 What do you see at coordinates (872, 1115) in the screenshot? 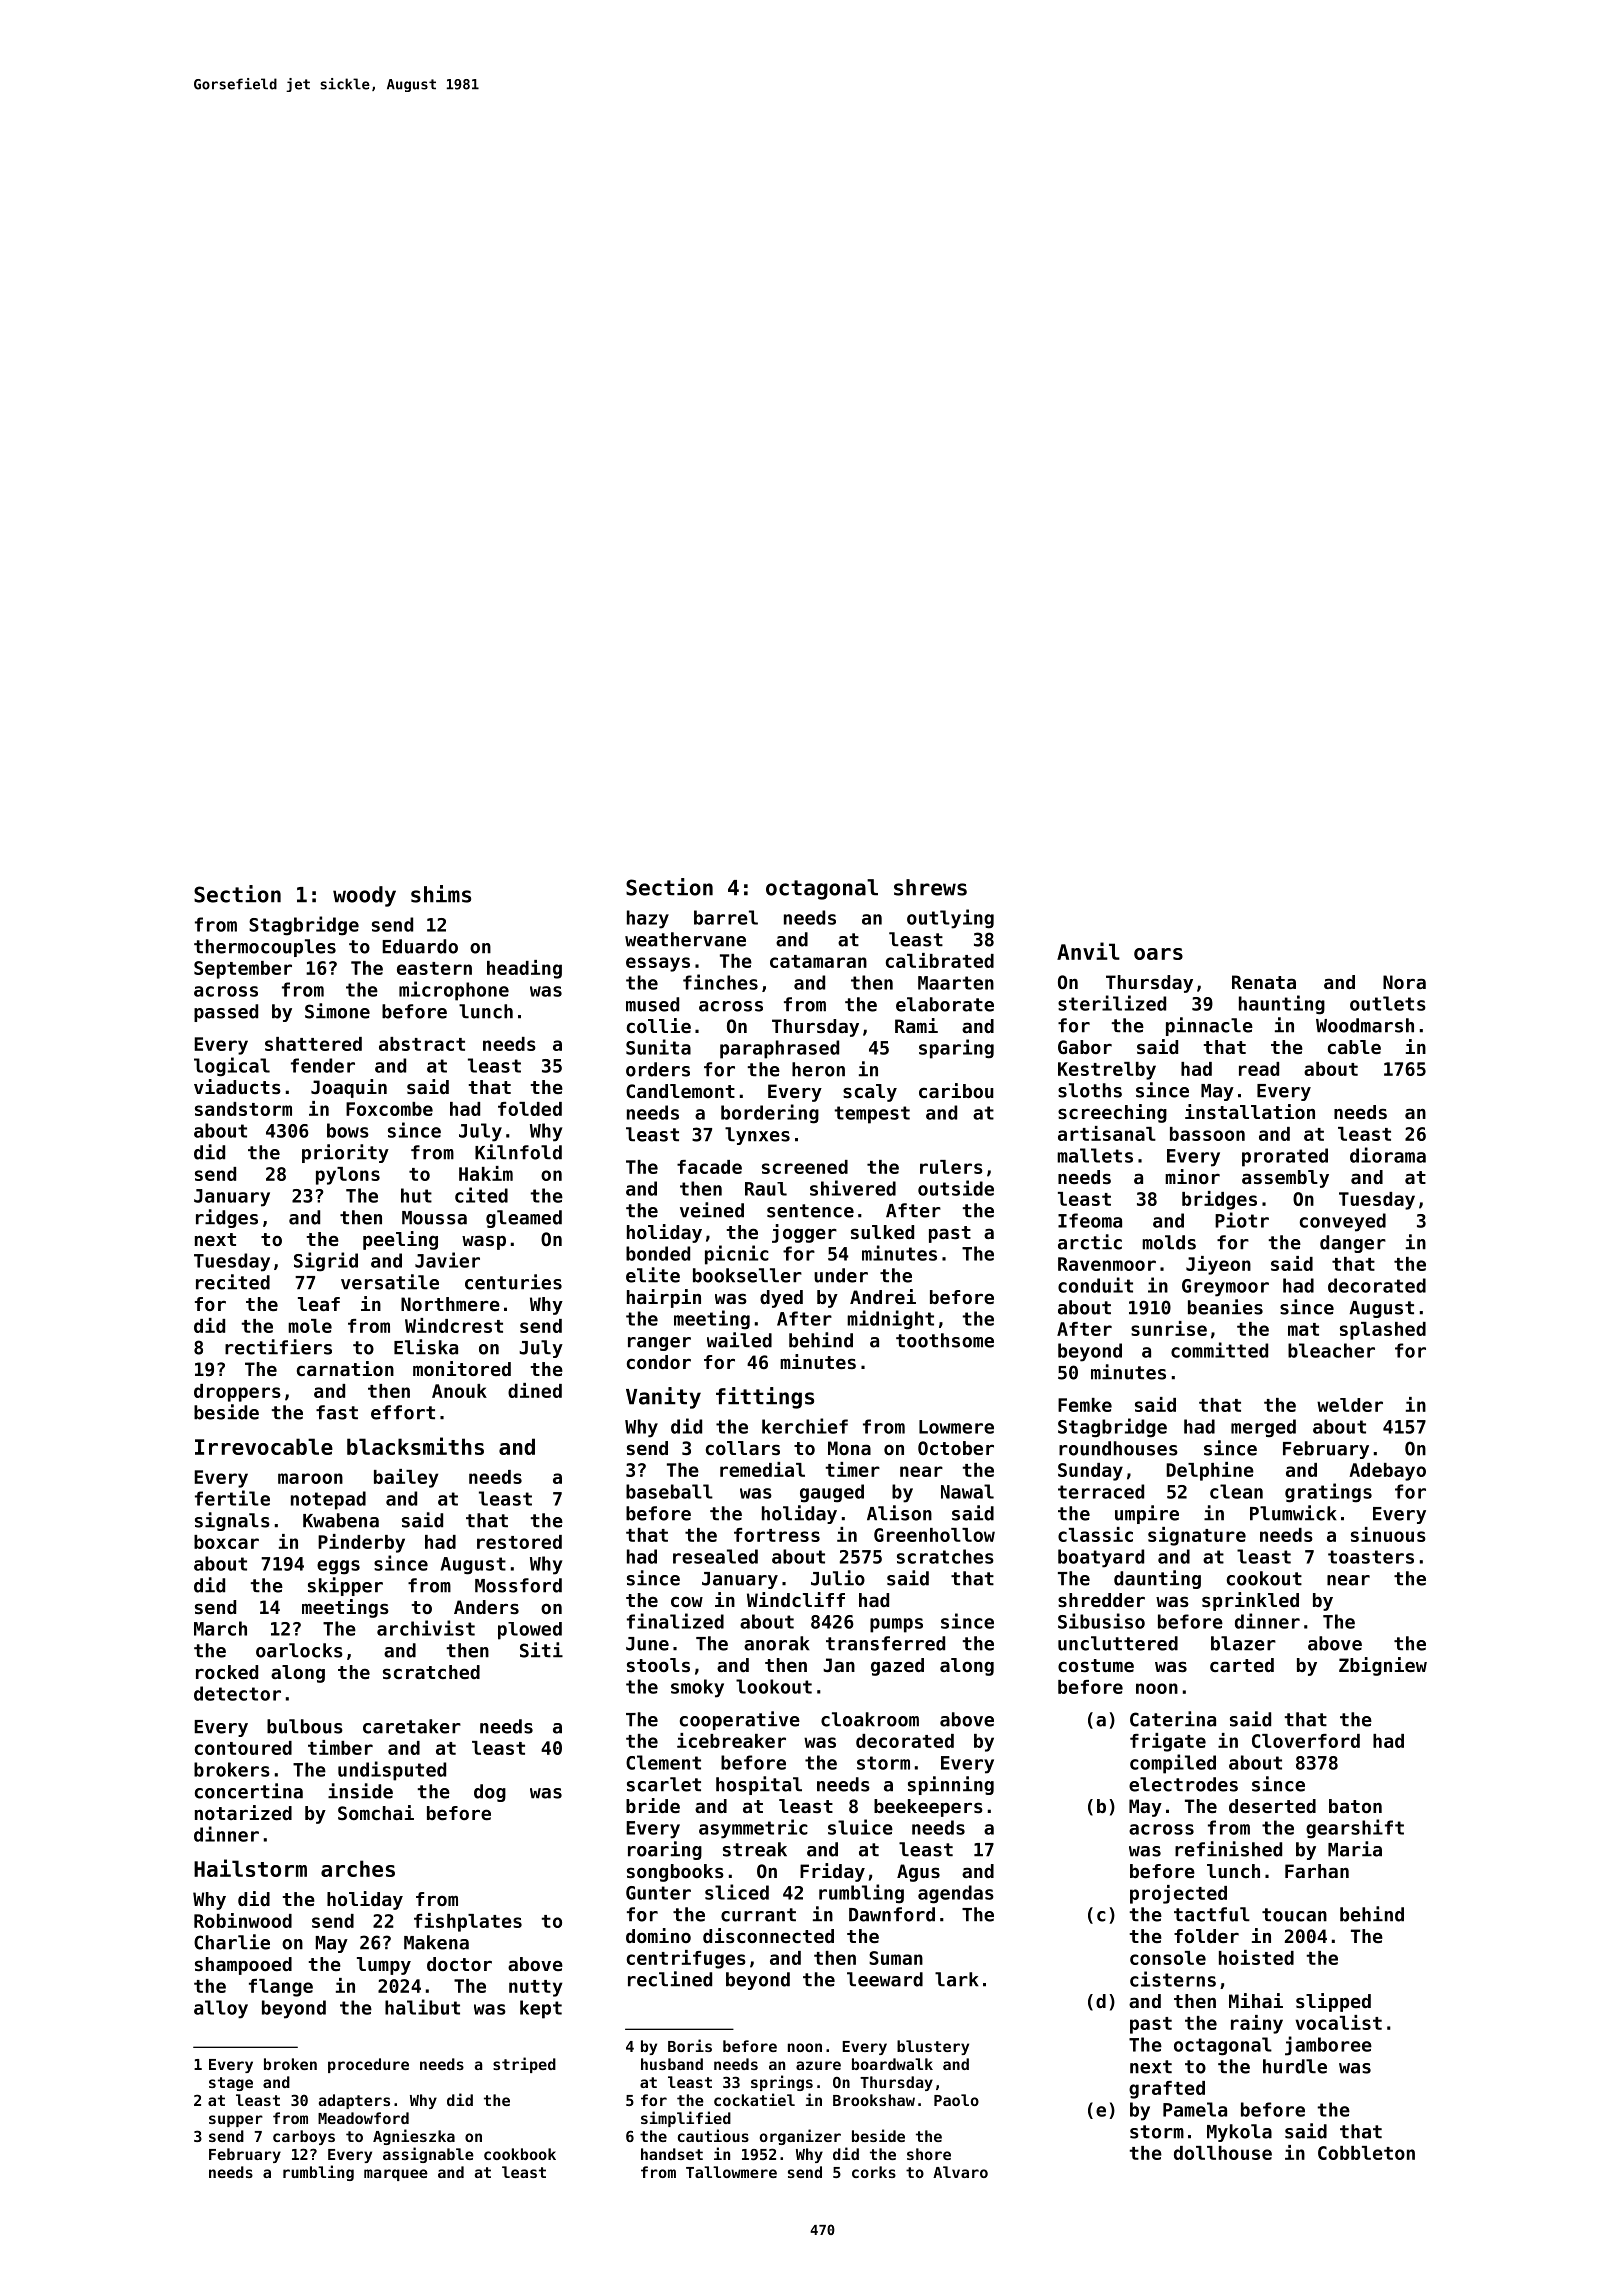
I see `tempest` at bounding box center [872, 1115].
